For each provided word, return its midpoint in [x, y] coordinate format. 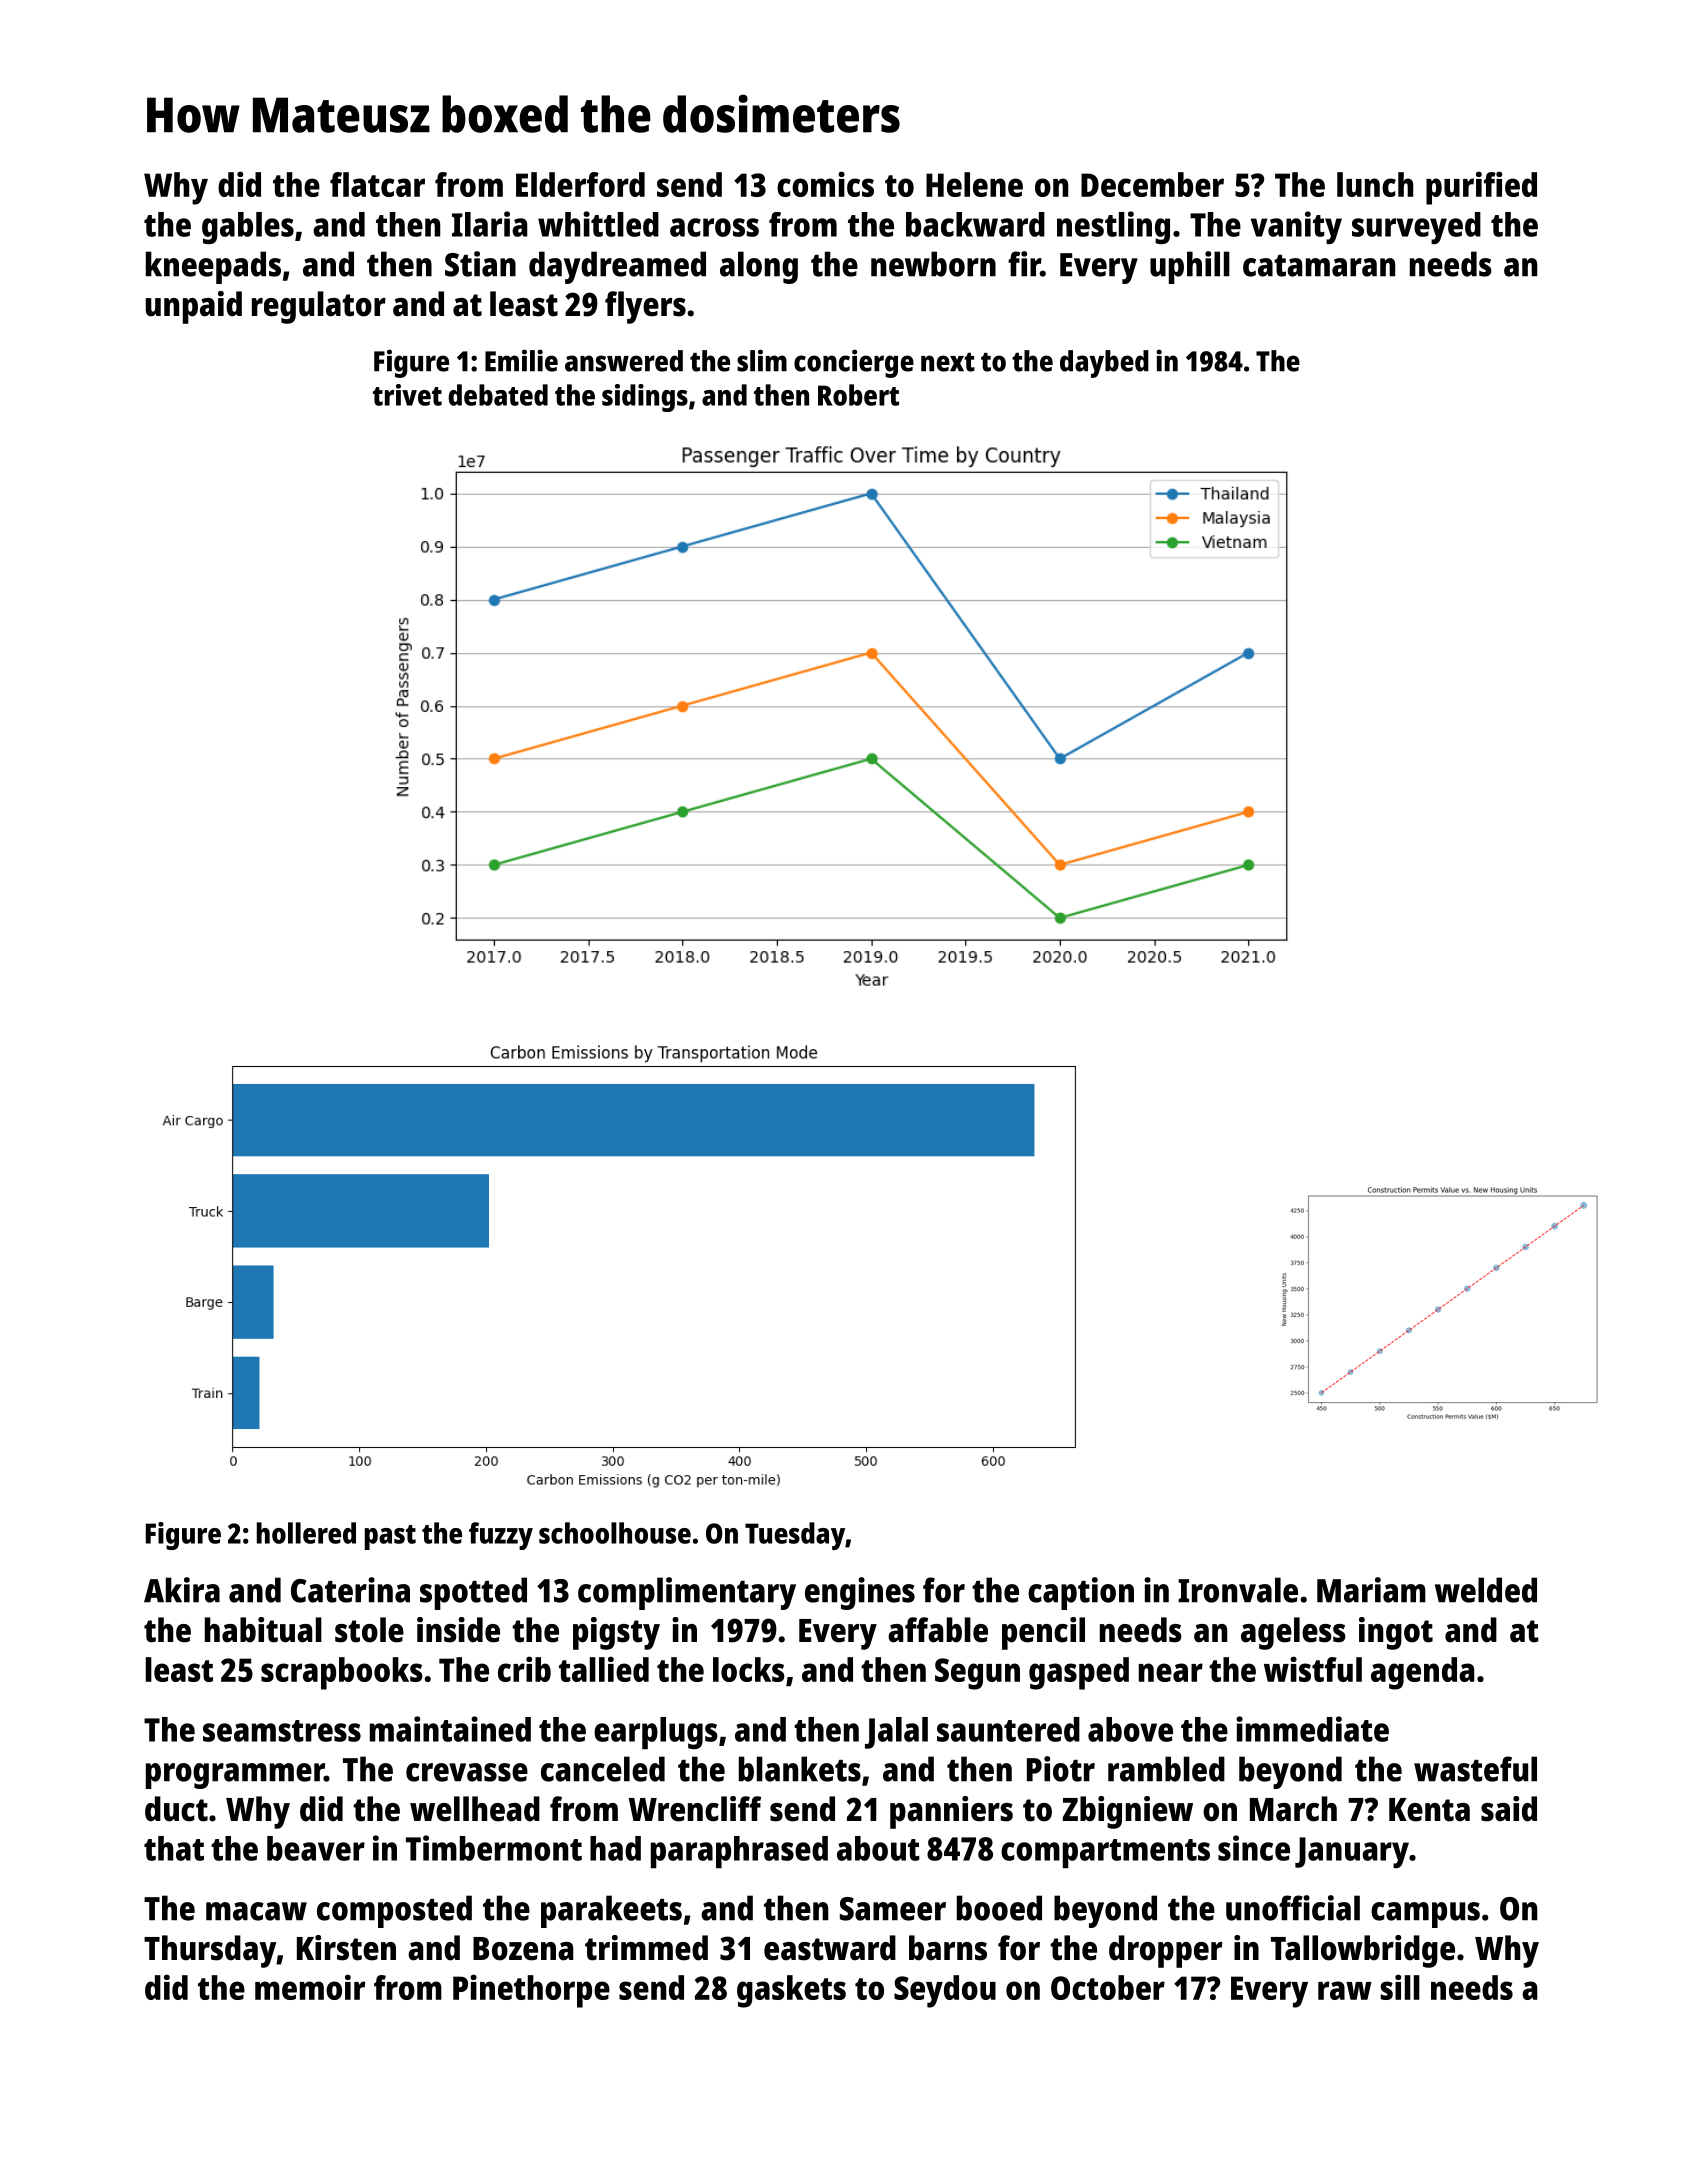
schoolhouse [615, 1533]
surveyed [1416, 228]
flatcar [377, 184]
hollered [306, 1533]
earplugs [656, 1733]
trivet [407, 395]
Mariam [1371, 1590]
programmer [235, 1776]
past [390, 1537]
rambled [1166, 1769]
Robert [858, 395]
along [759, 267]
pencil [1043, 1633]
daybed [1104, 364]
